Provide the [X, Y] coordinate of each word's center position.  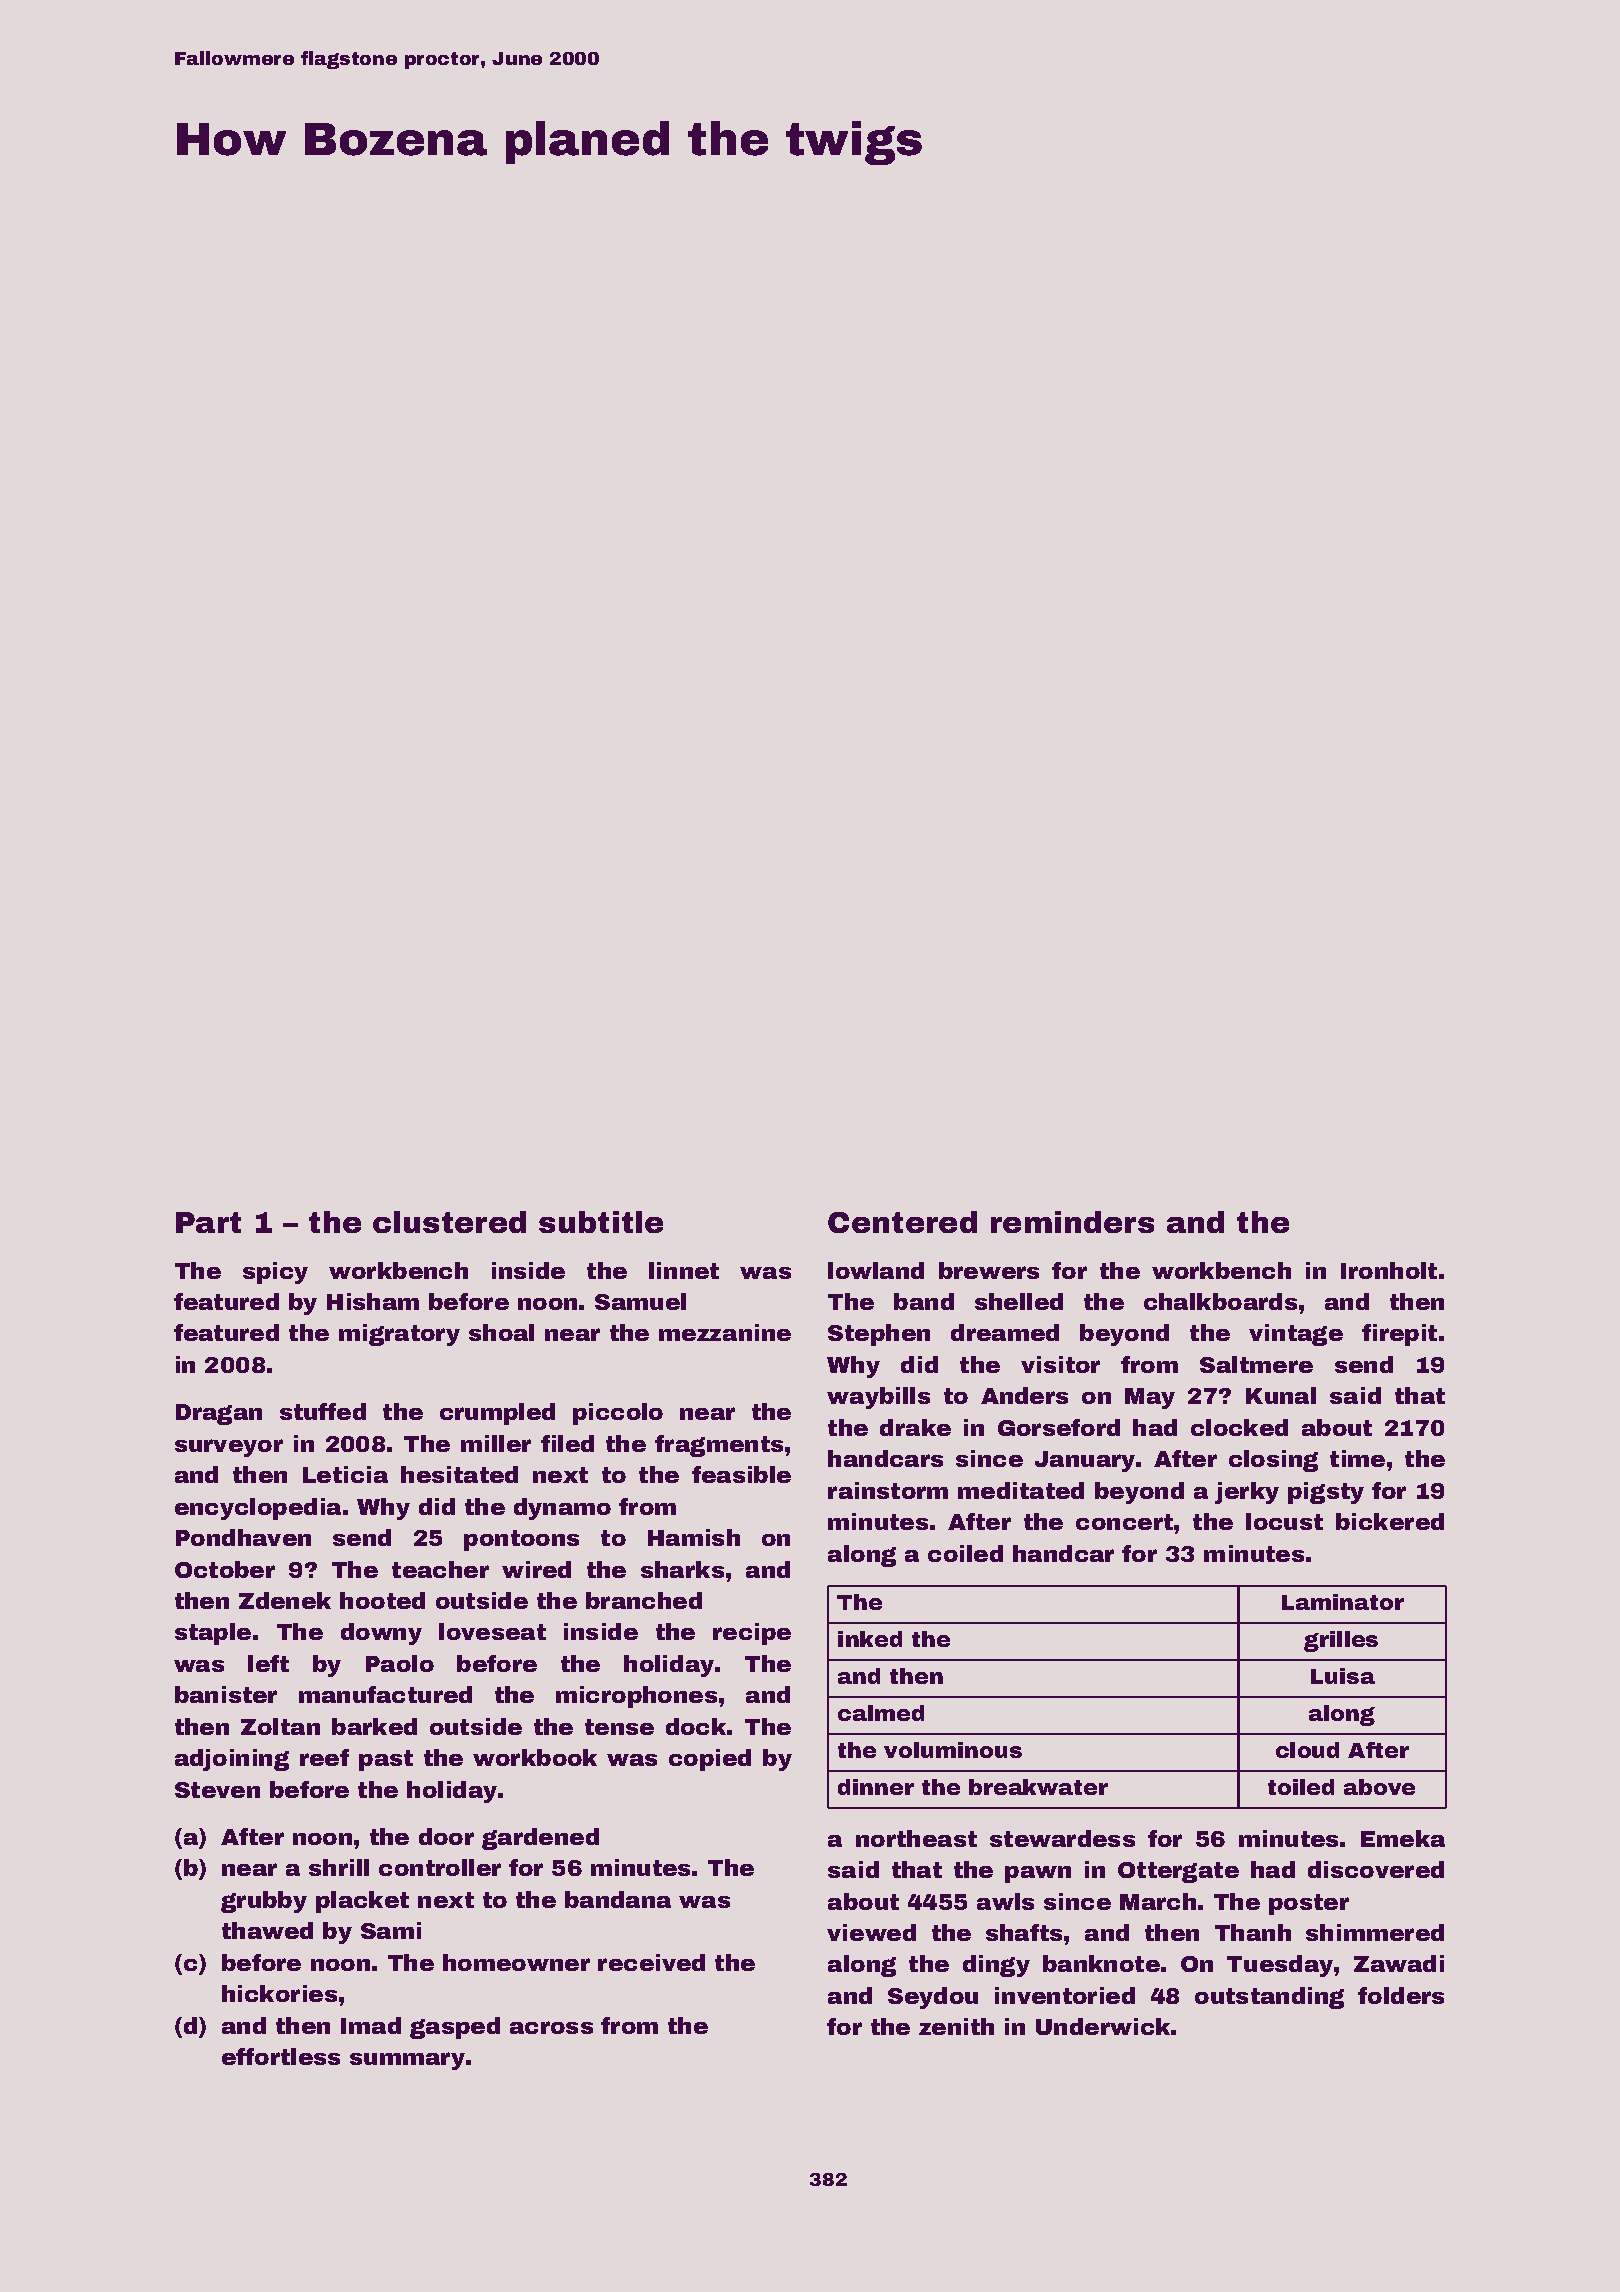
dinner [876, 1787]
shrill [339, 1867]
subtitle [601, 1222]
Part [208, 1222]
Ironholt [1389, 1270]
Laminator [1343, 1602]
